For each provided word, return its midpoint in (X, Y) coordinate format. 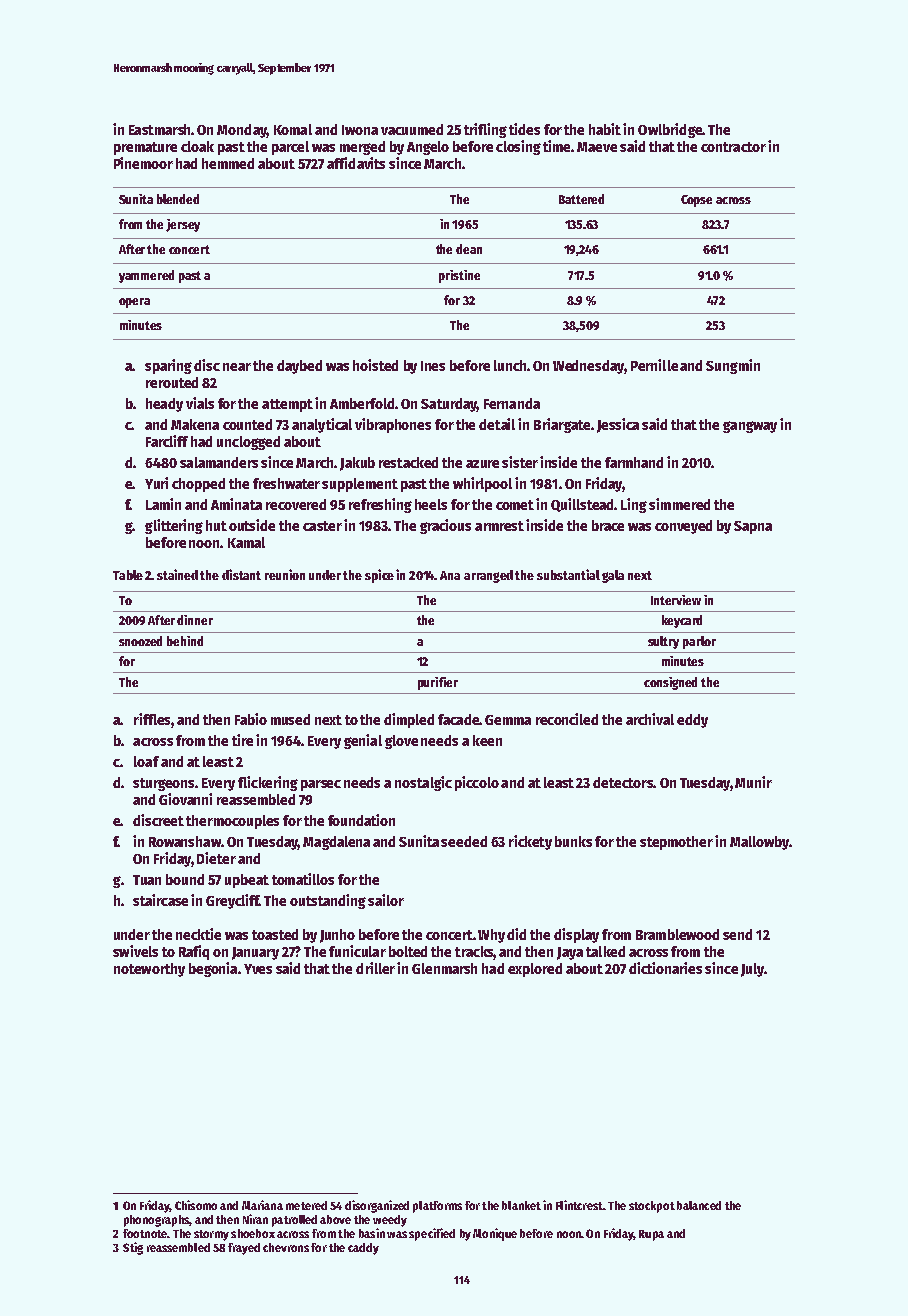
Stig (133, 1248)
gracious (445, 526)
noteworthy (149, 970)
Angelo (428, 148)
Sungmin (733, 366)
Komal (293, 129)
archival (650, 719)
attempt (287, 405)
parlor (699, 642)
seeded (464, 841)
